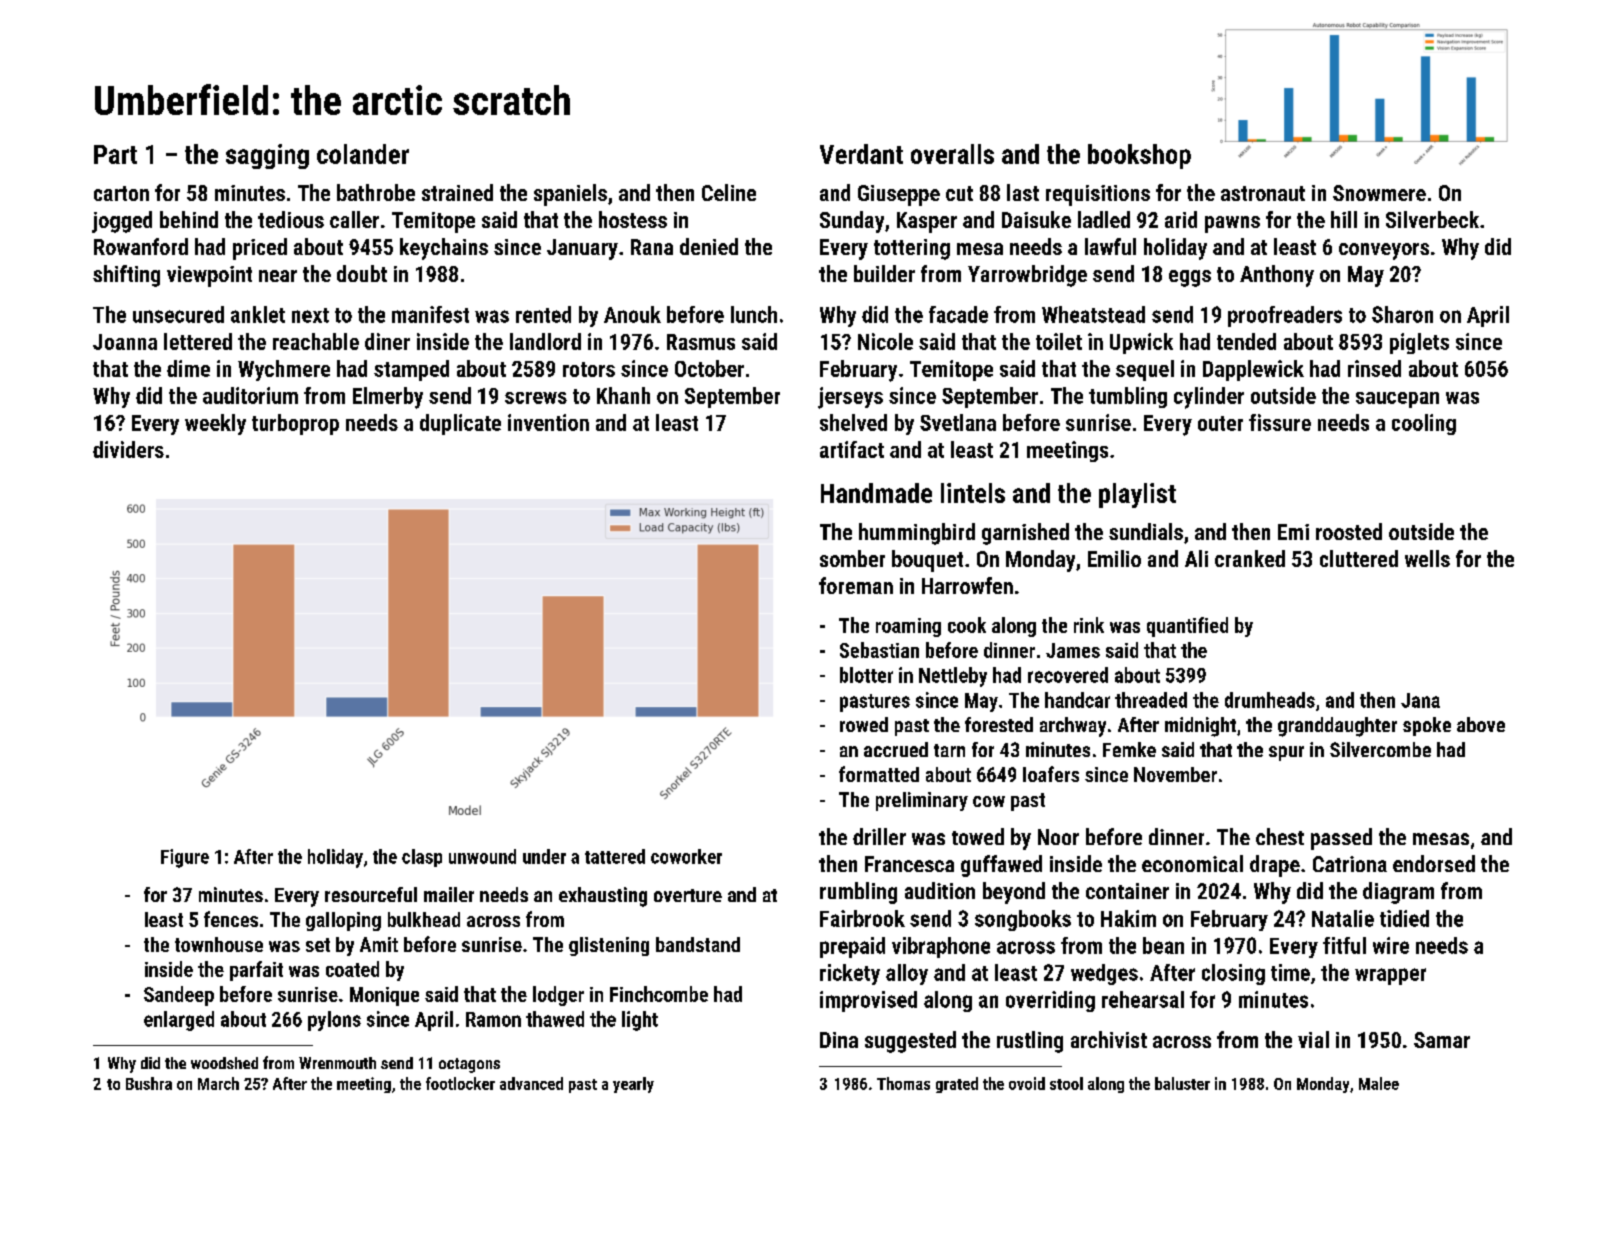 The height and width of the page is (1243, 1609). Describe the element at coordinates (231, 919) in the page. I see `fences` at that location.
